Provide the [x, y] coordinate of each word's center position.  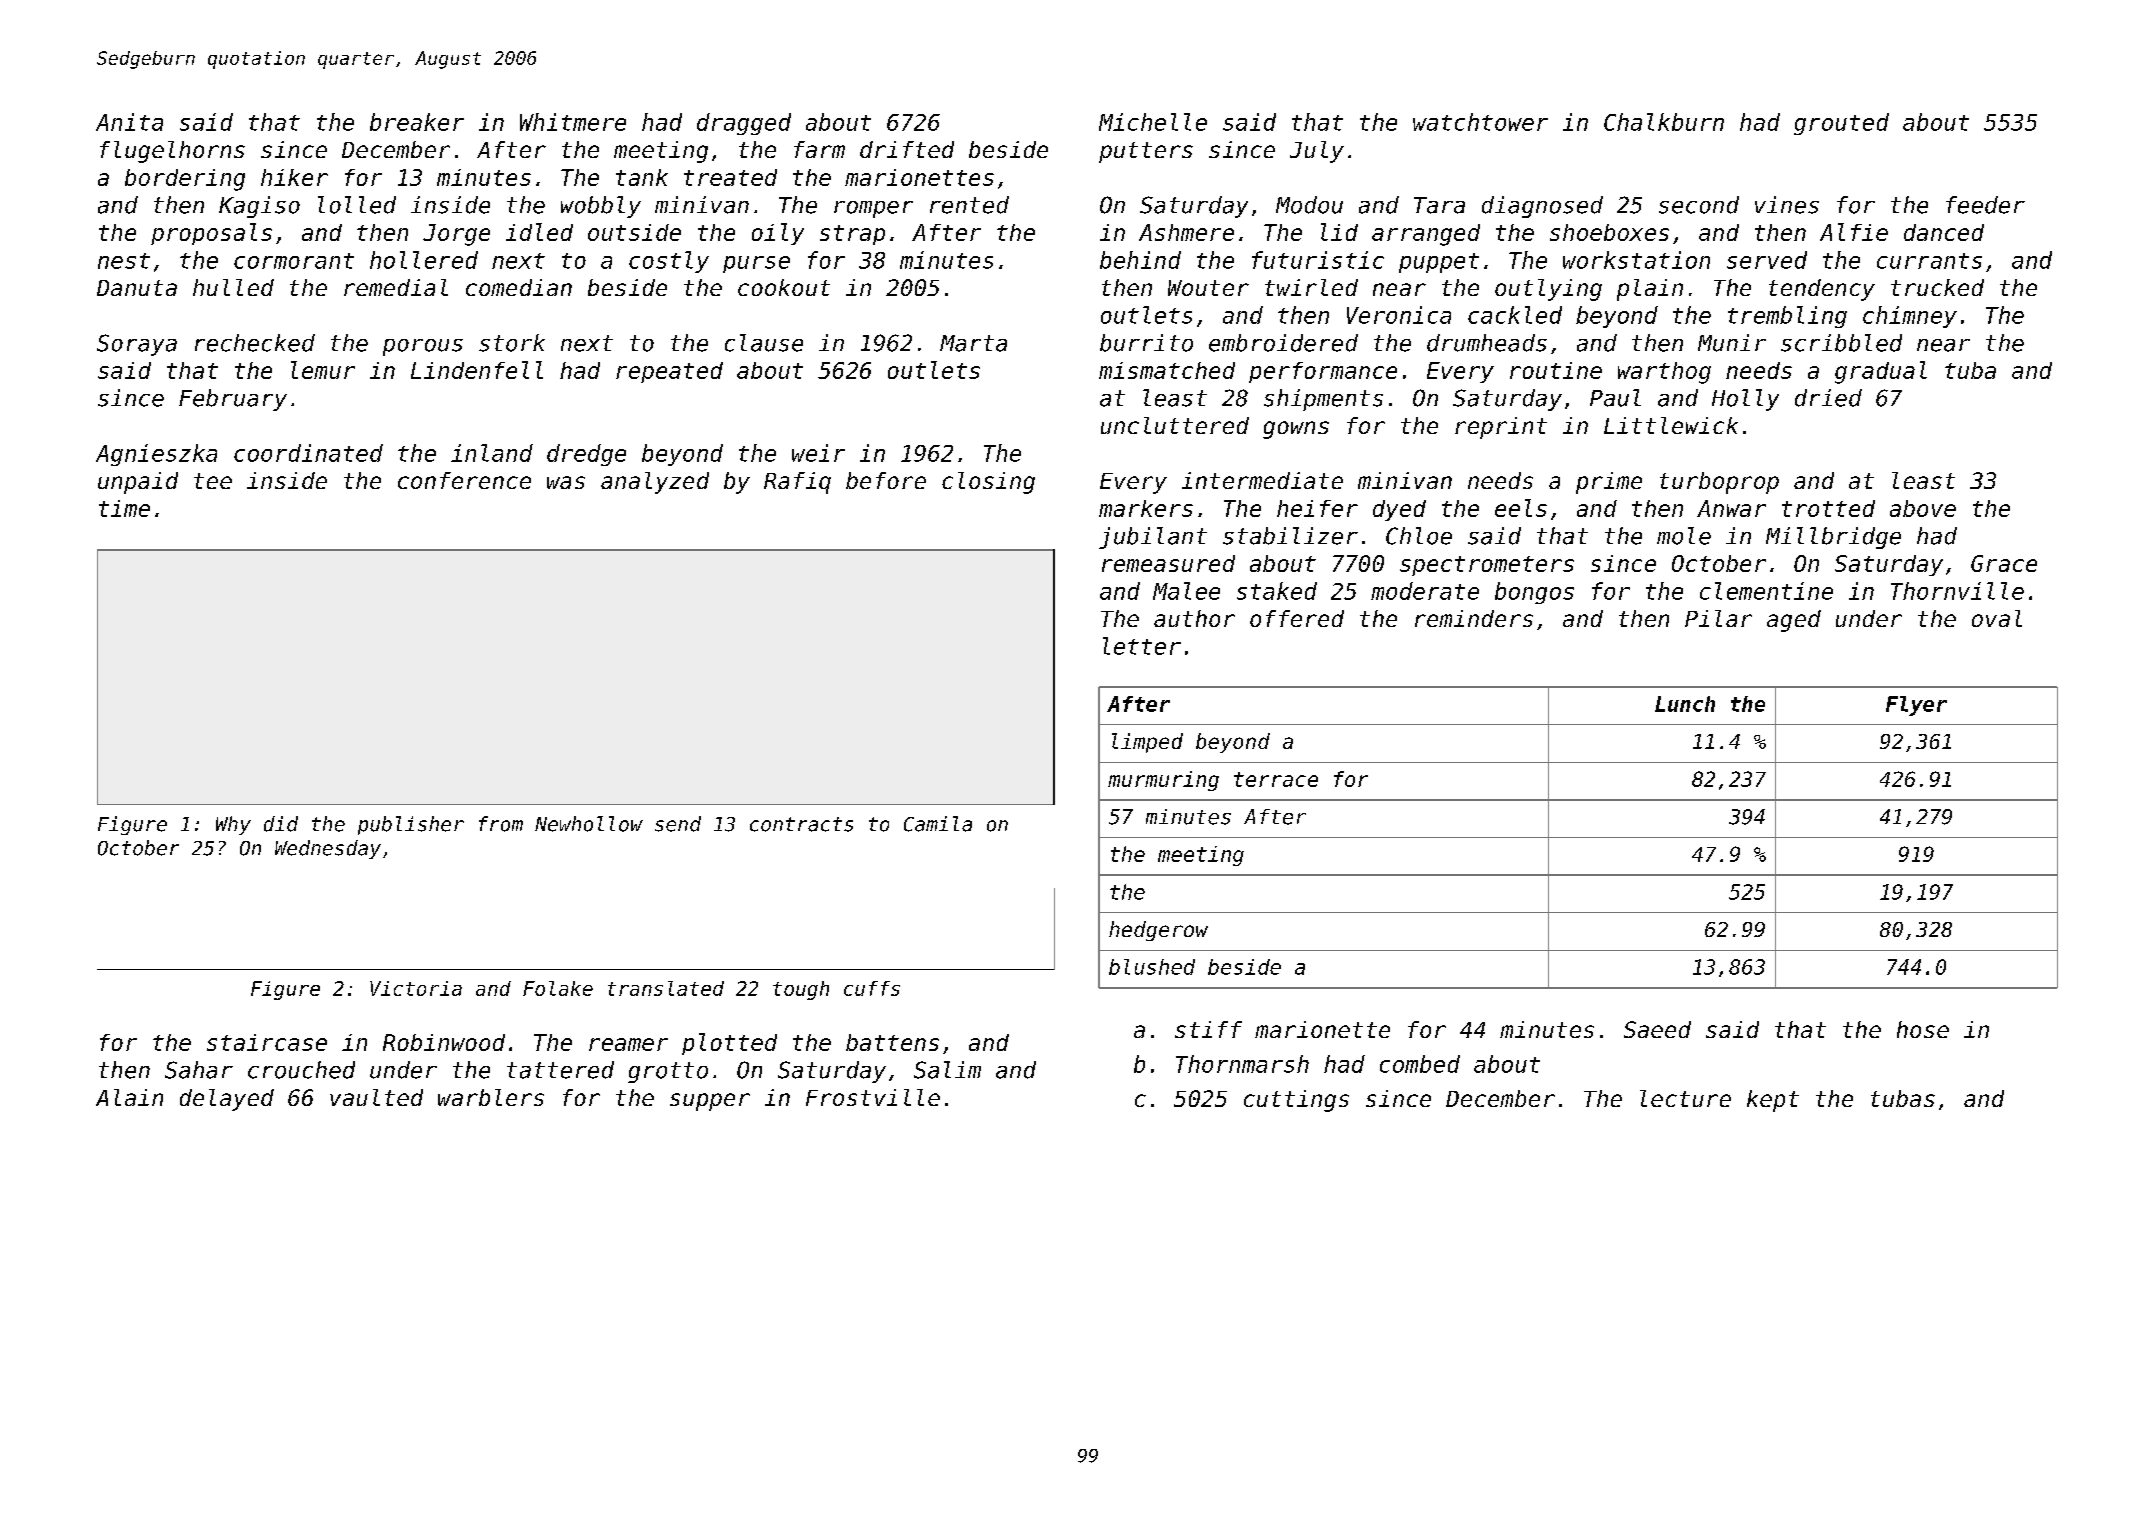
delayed [227, 1100]
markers [1146, 508]
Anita [129, 122]
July [1317, 152]
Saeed [1657, 1029]
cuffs [872, 988]
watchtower [1480, 122]
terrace [1276, 779]
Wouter [1208, 288]
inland [492, 453]
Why [233, 825]
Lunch [1685, 704]
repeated [669, 372]
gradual [1881, 372]
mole [1684, 536]
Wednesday [328, 849]
